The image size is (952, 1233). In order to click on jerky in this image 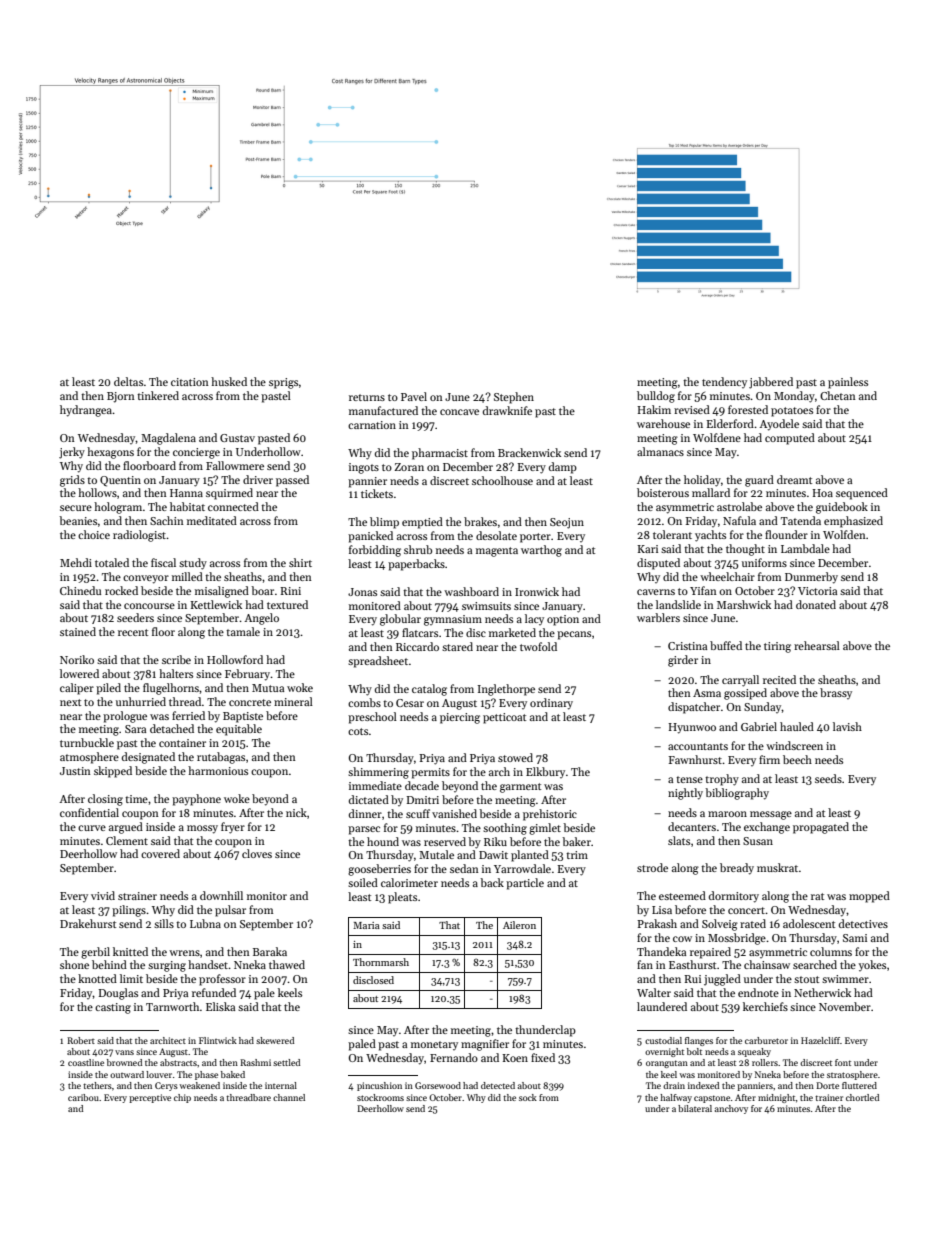, I will do `click(72, 453)`.
